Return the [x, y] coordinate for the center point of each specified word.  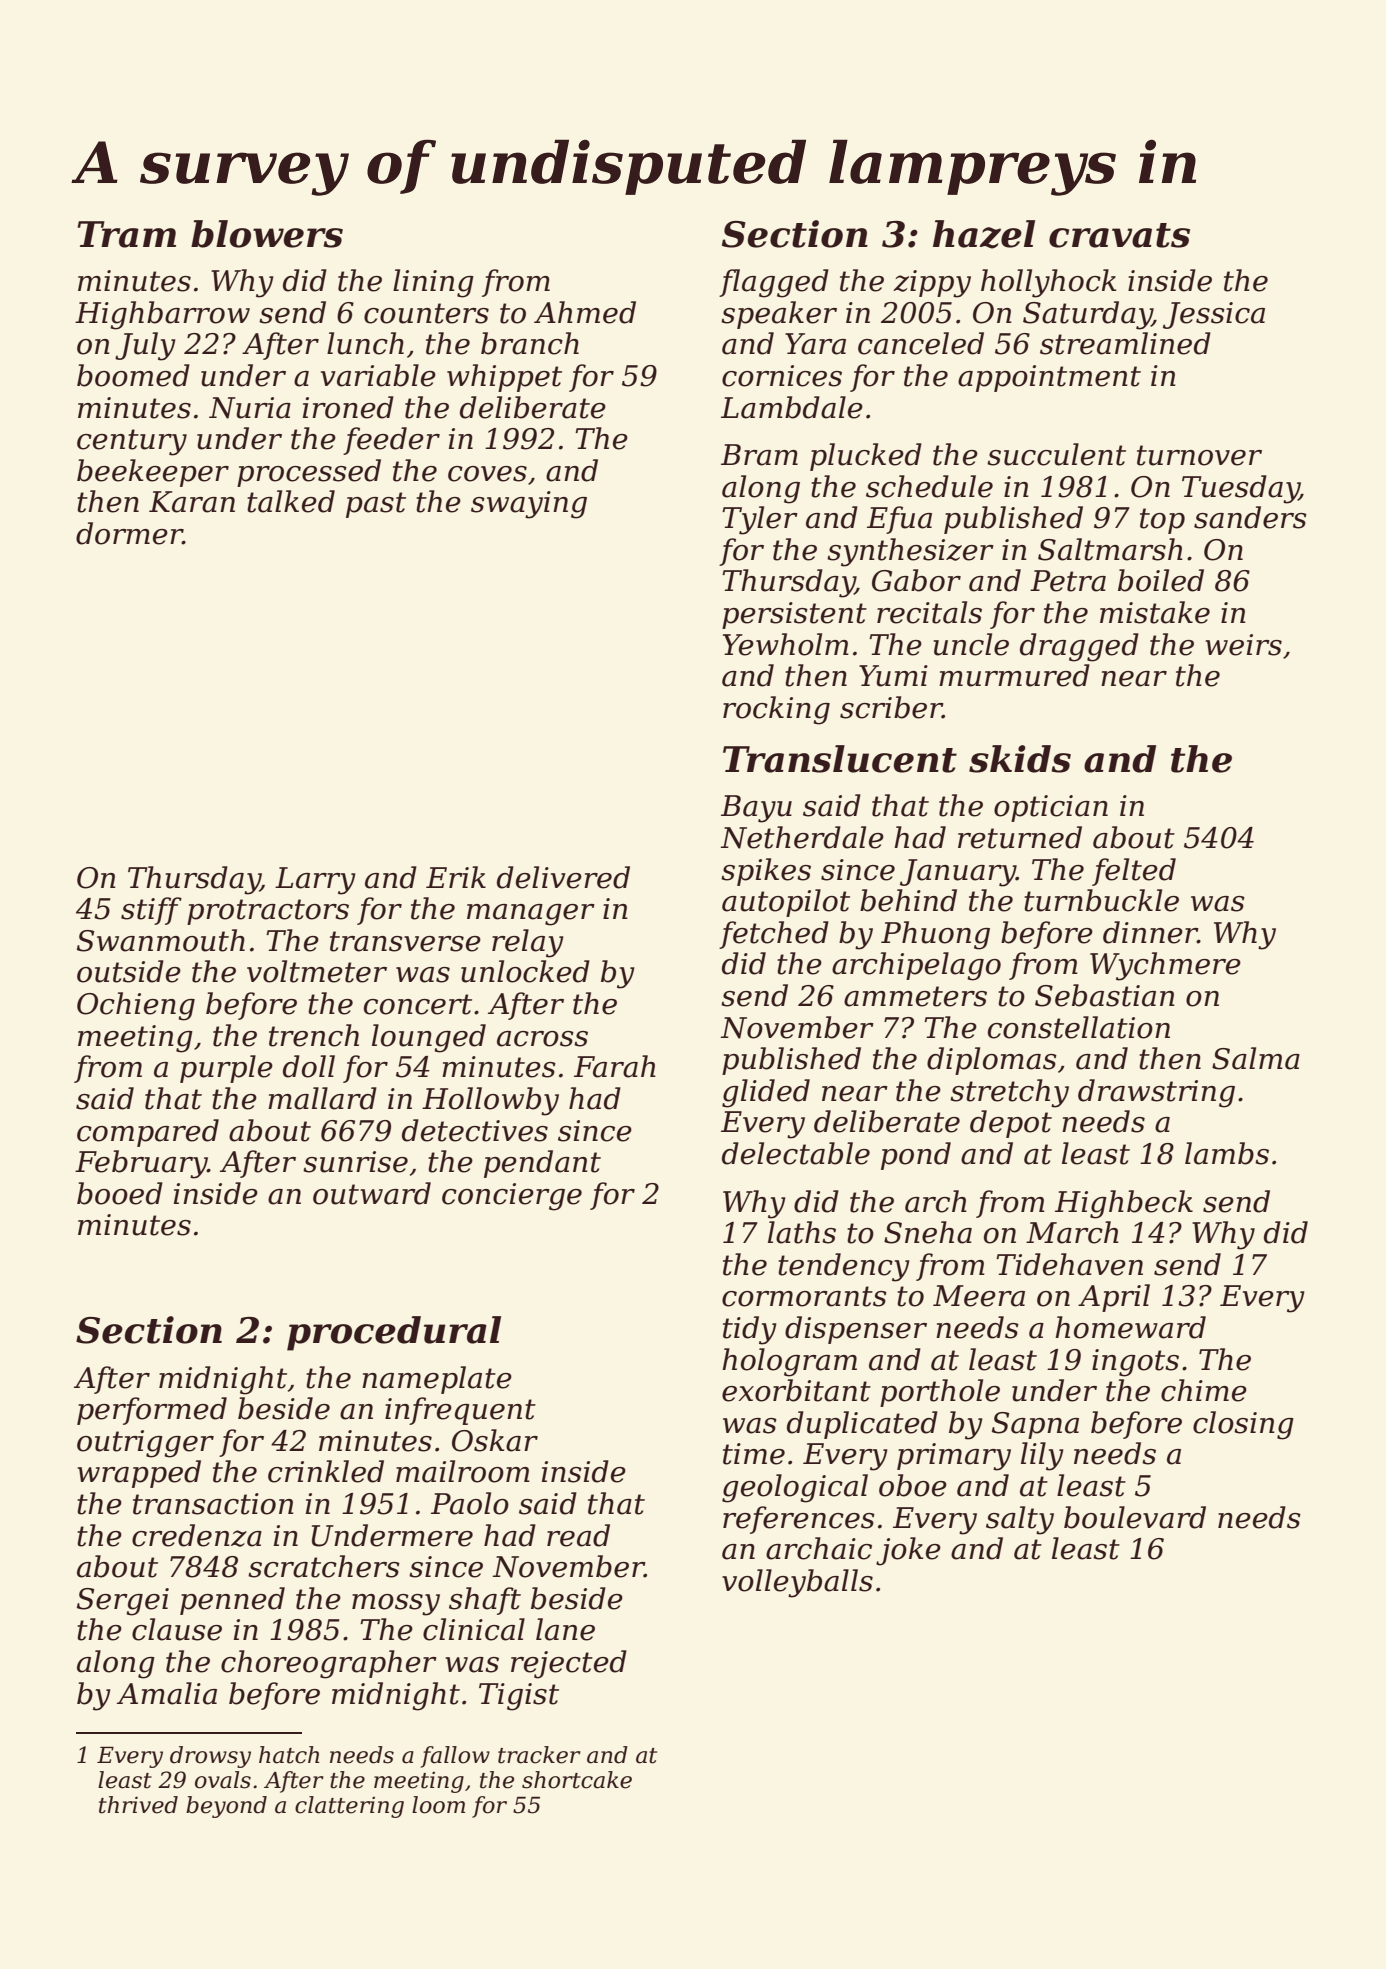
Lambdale [792, 407]
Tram [127, 234]
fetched [774, 935]
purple [226, 1069]
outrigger [145, 1444]
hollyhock [1048, 283]
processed [309, 473]
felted [1134, 872]
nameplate [437, 1380]
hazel [984, 234]
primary [954, 1457]
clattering [349, 1807]
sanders [1250, 517]
